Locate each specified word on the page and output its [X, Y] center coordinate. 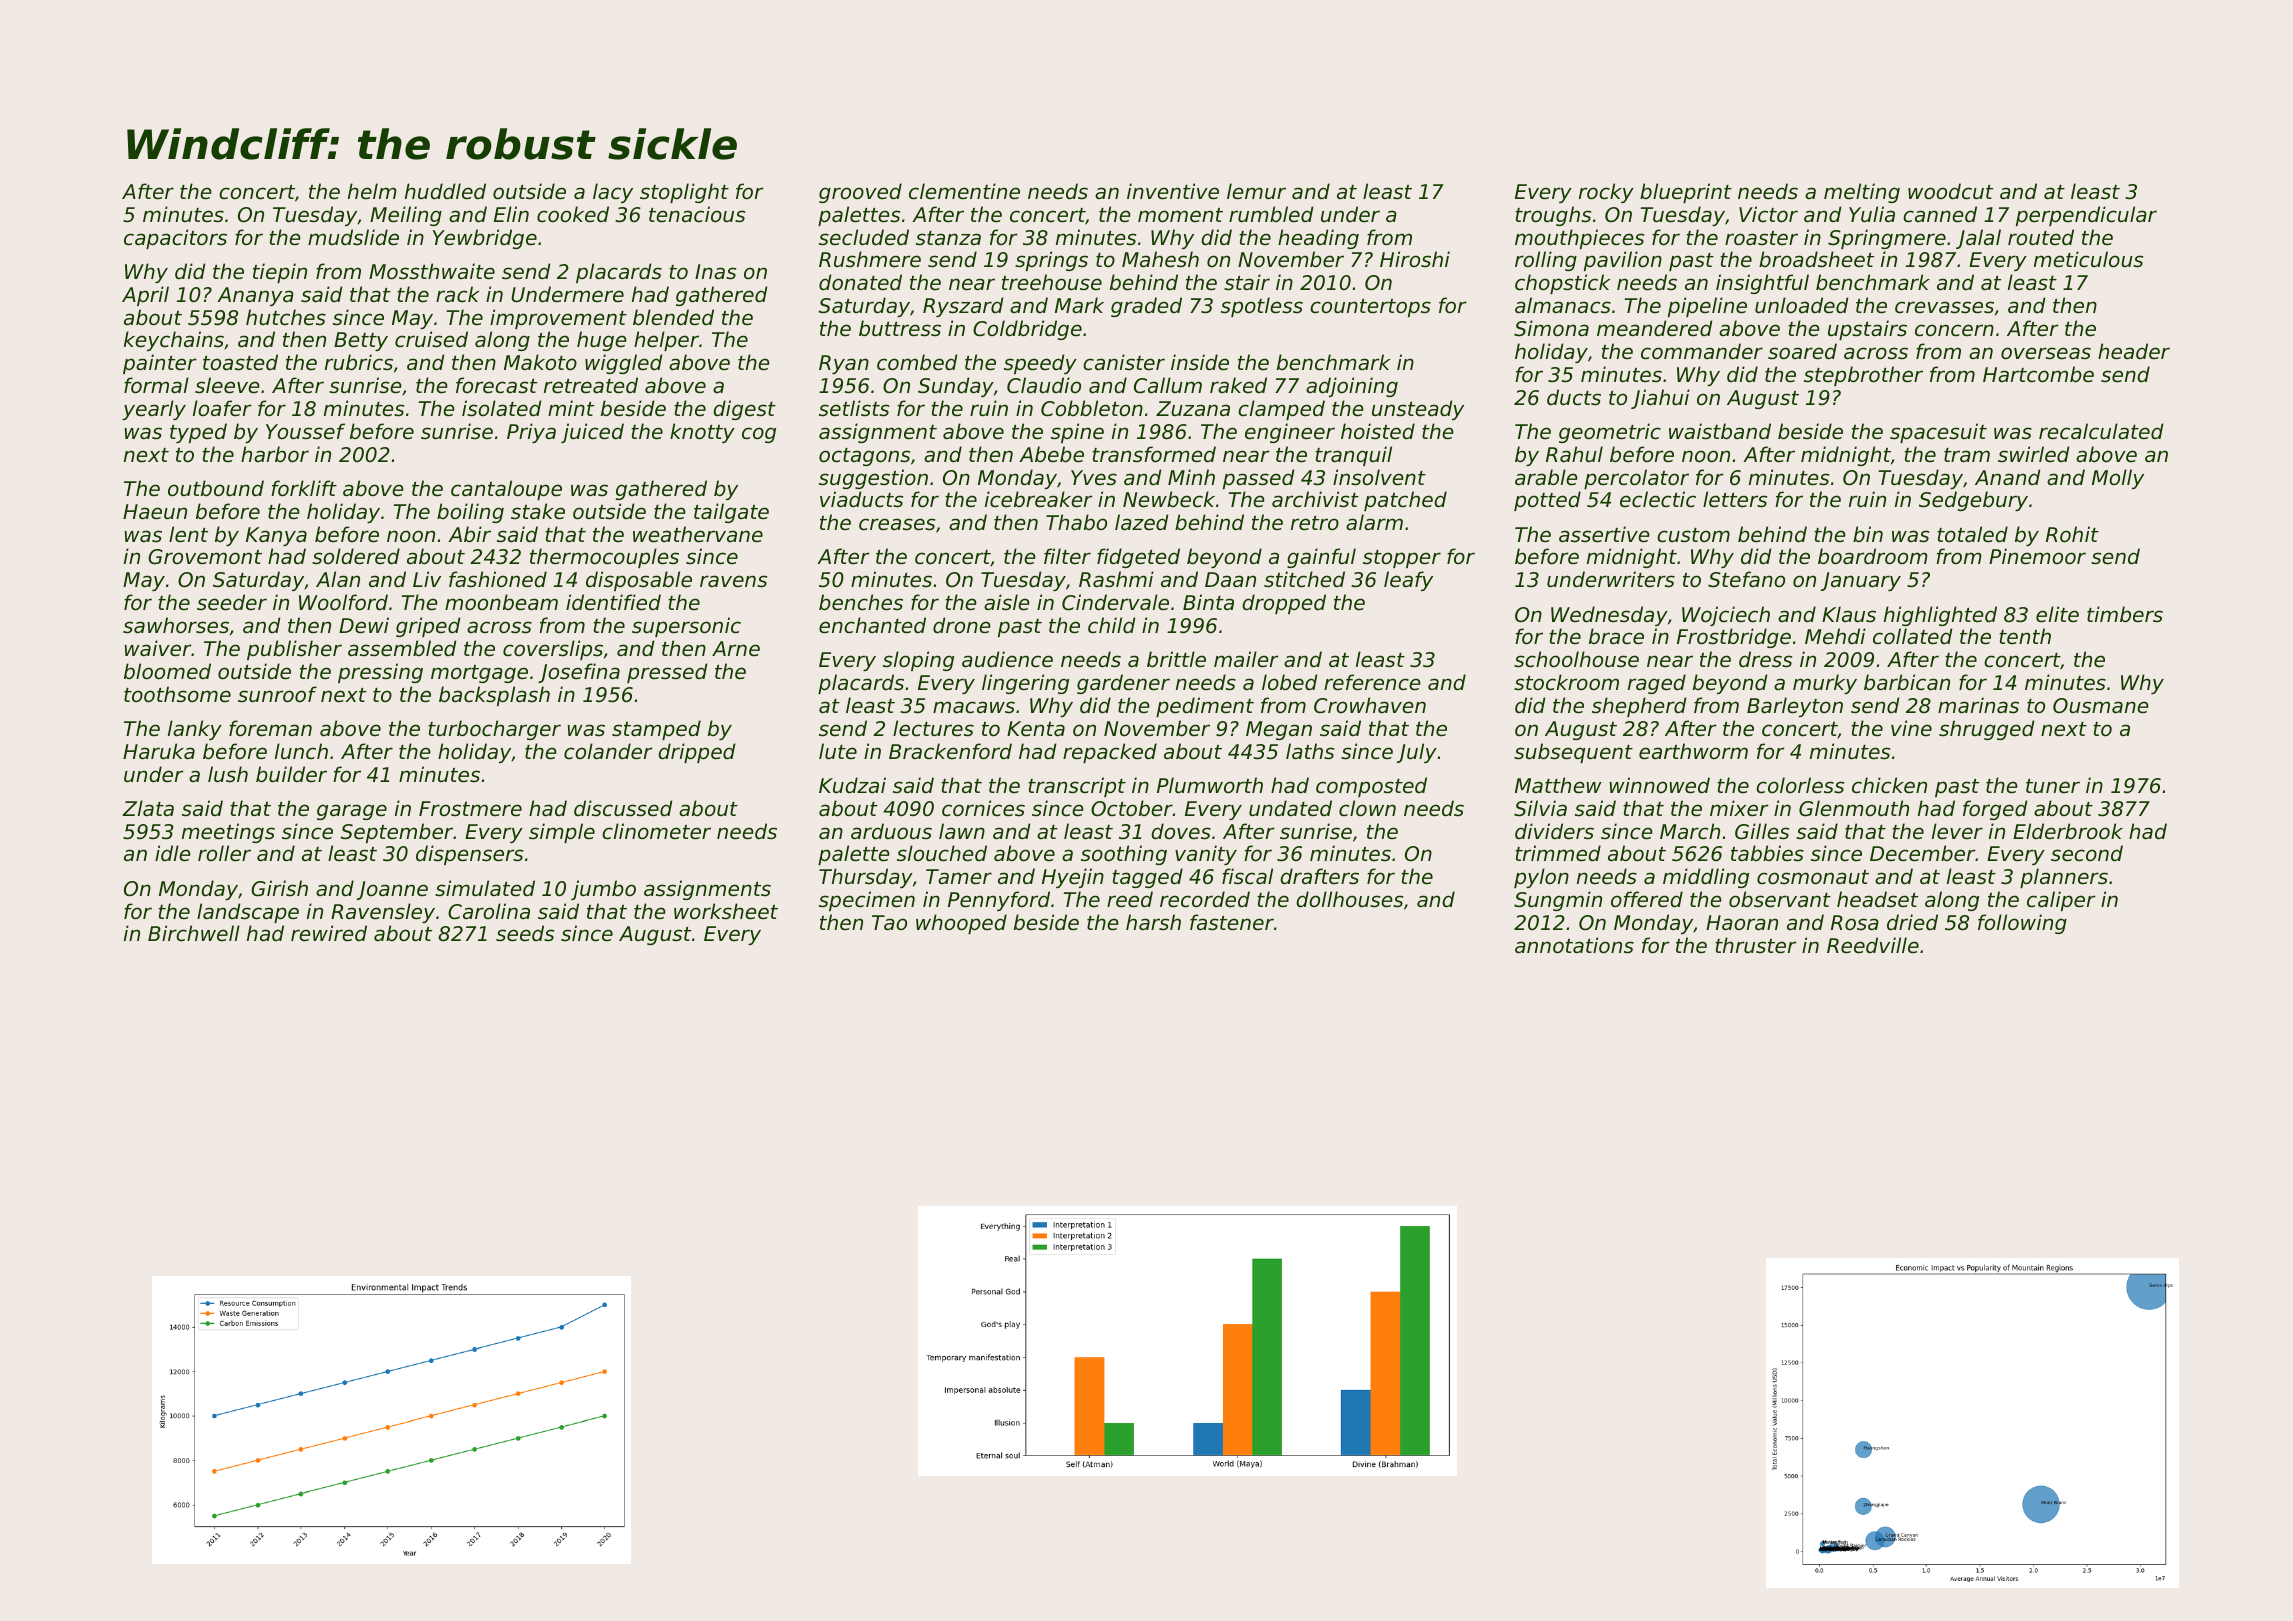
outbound [216, 488]
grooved [860, 193]
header [2134, 351]
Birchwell [194, 933]
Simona [1551, 328]
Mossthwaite [432, 271]
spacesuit [1938, 433]
